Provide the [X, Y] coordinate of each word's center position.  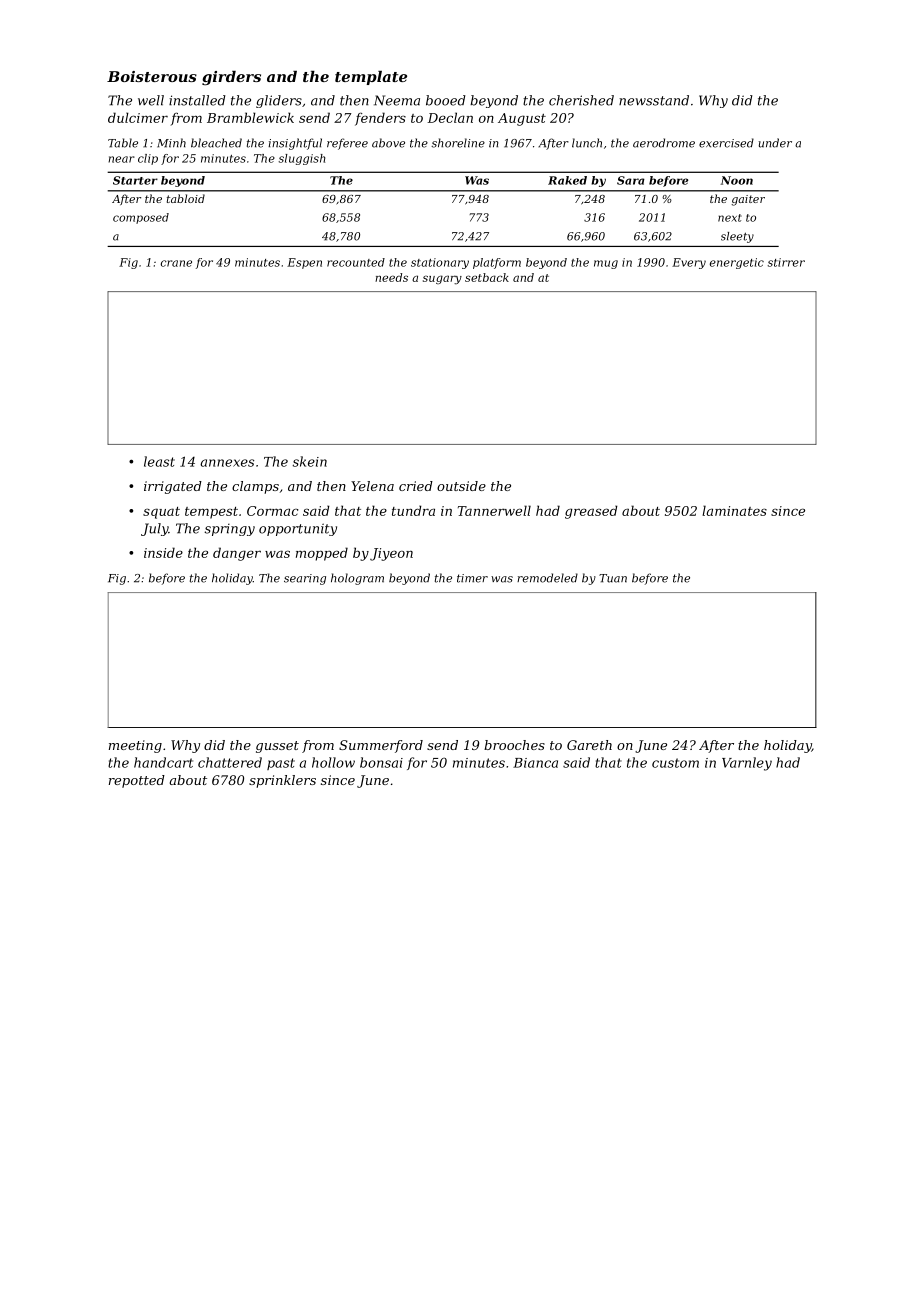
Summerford [381, 746]
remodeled [547, 578]
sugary [442, 280]
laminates [734, 510]
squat [161, 513]
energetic [737, 263]
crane [176, 263]
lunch [587, 143]
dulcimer [138, 117]
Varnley [747, 764]
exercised [726, 143]
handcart [163, 762]
